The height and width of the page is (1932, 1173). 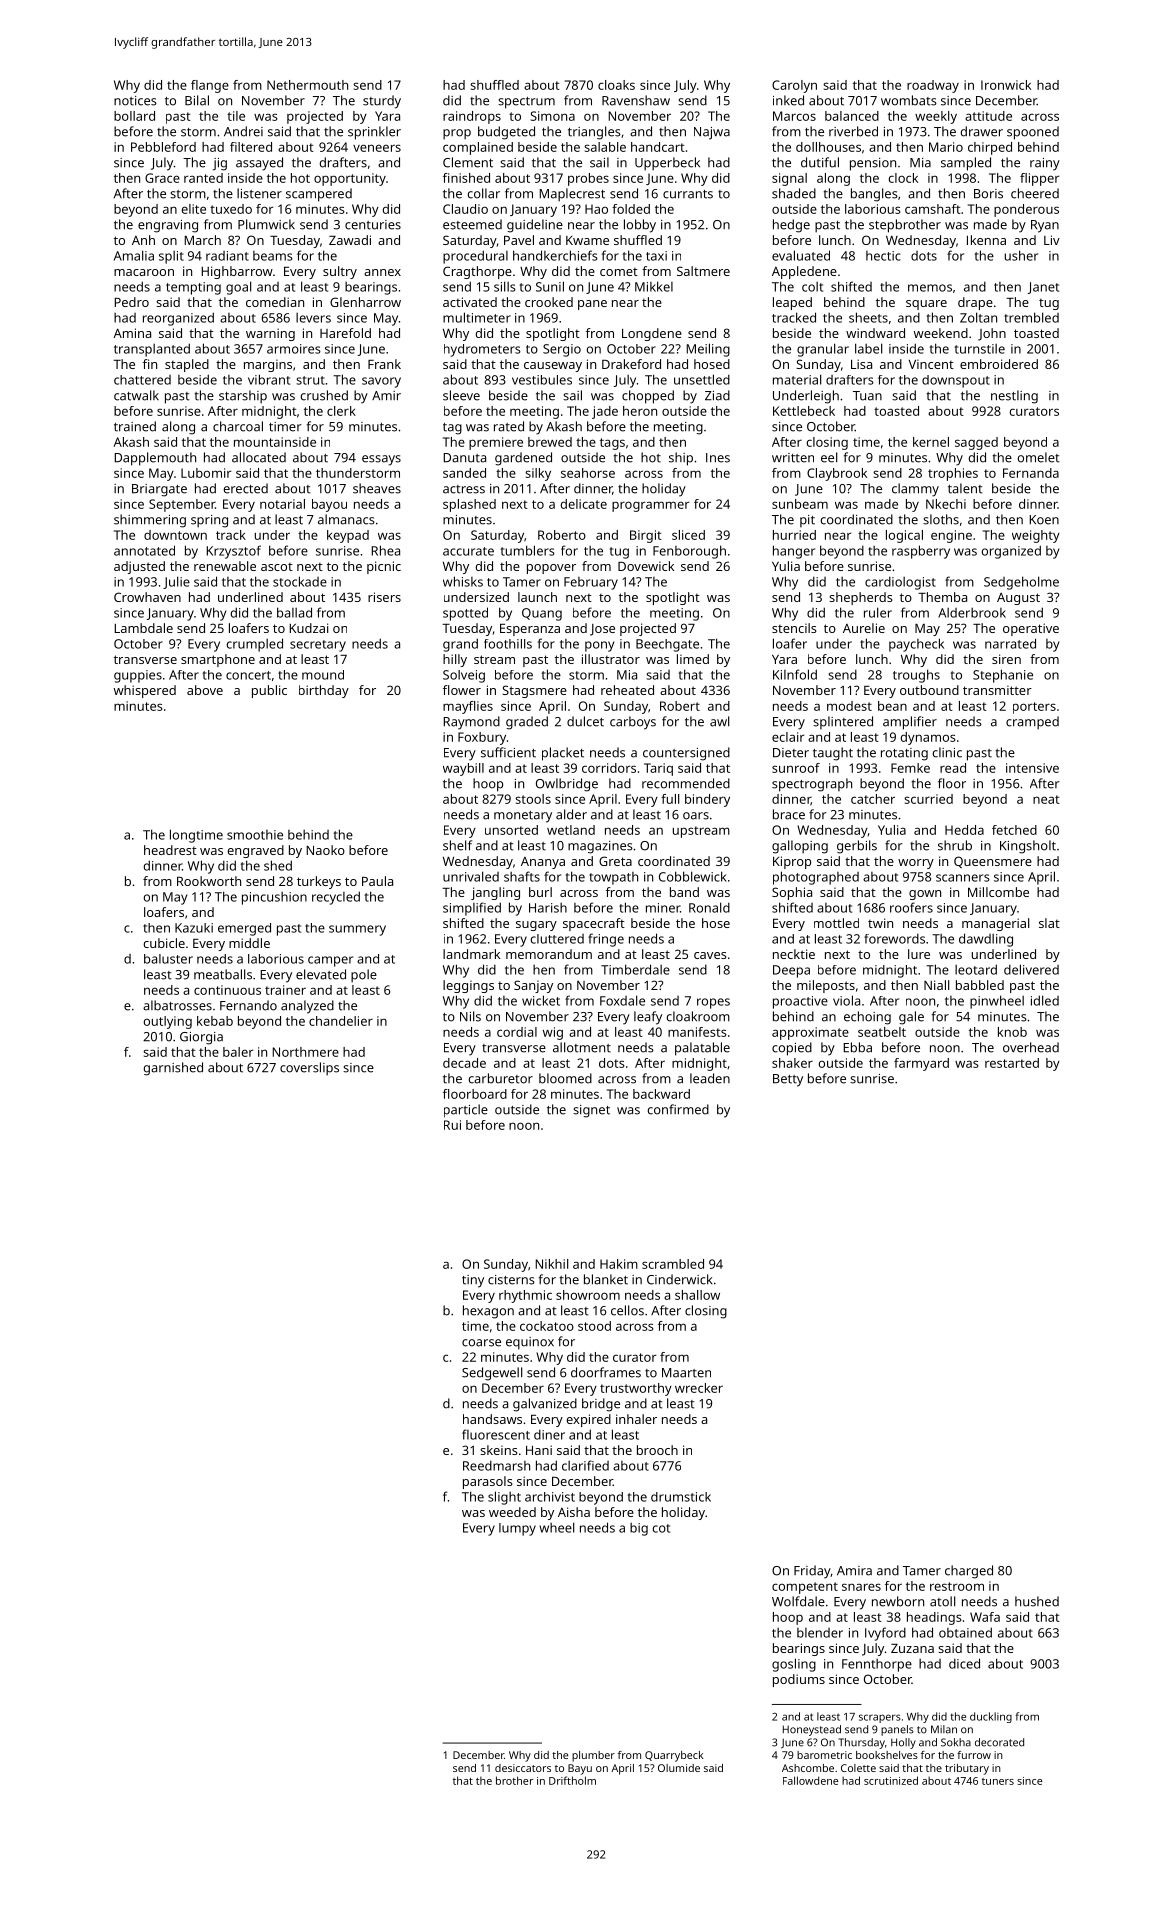 I want to click on allocated, so click(x=259, y=457).
